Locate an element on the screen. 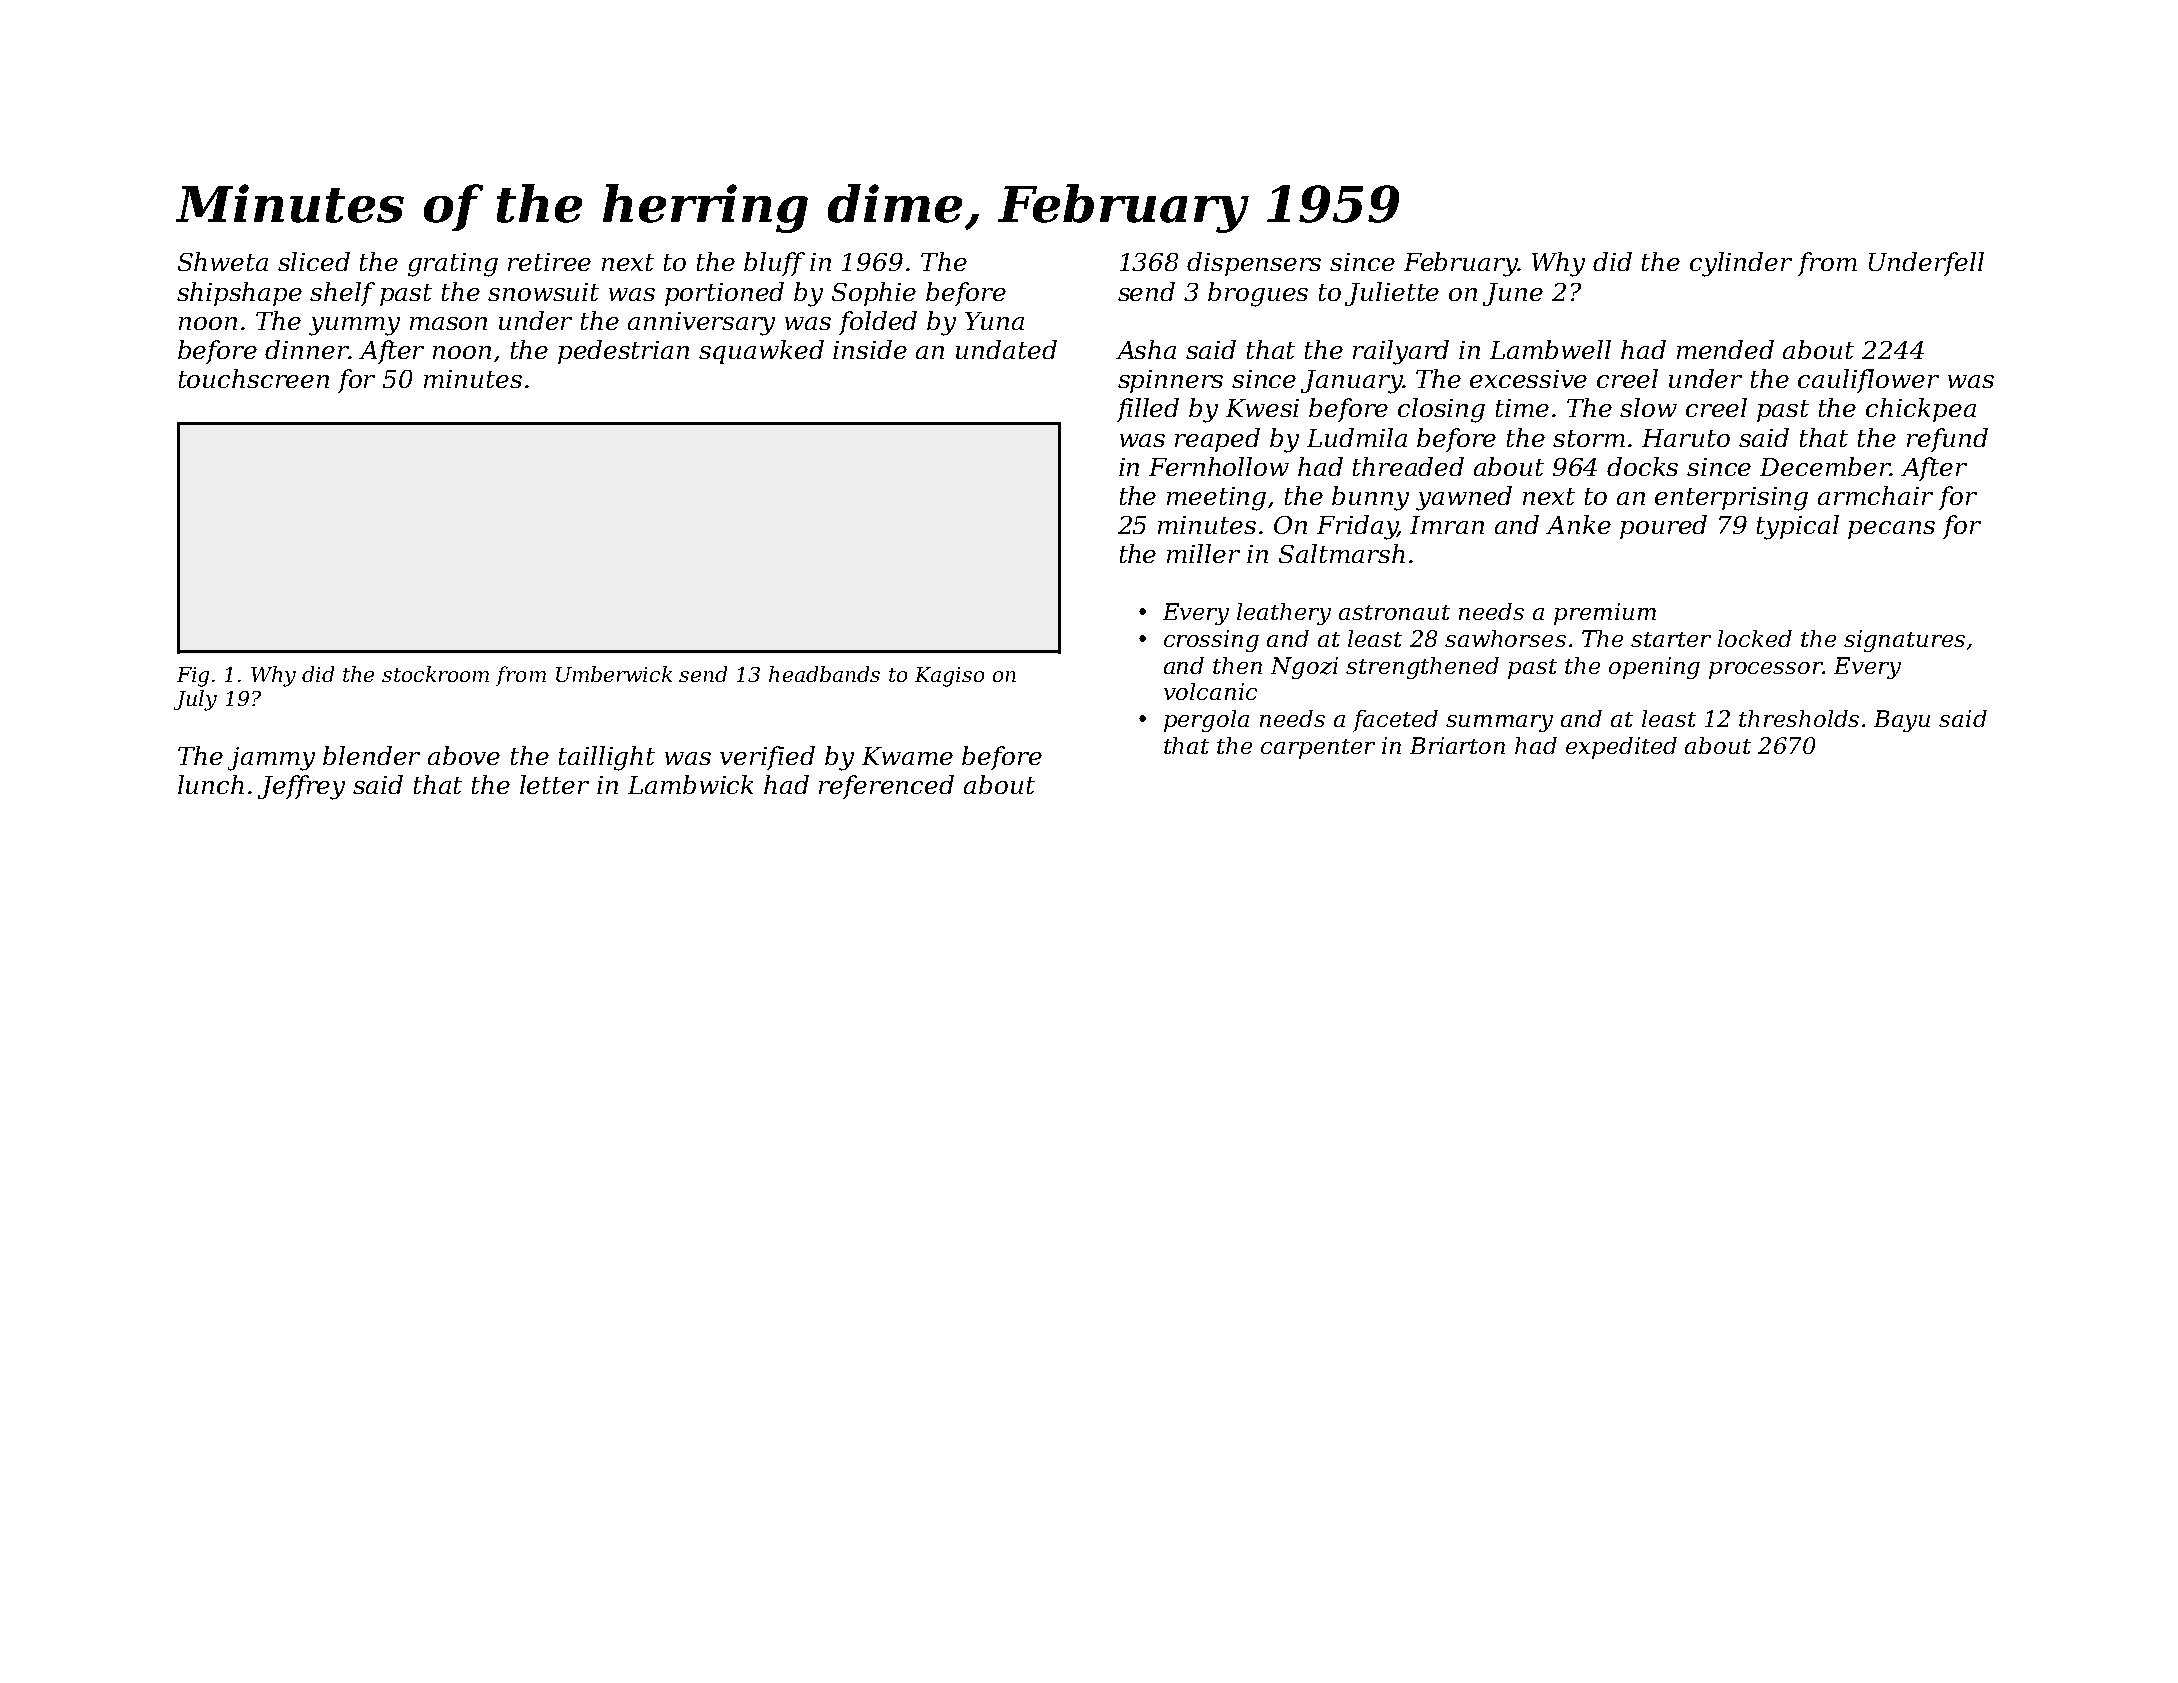 This screenshot has width=2178, height=1683. reaped is located at coordinates (1217, 440).
